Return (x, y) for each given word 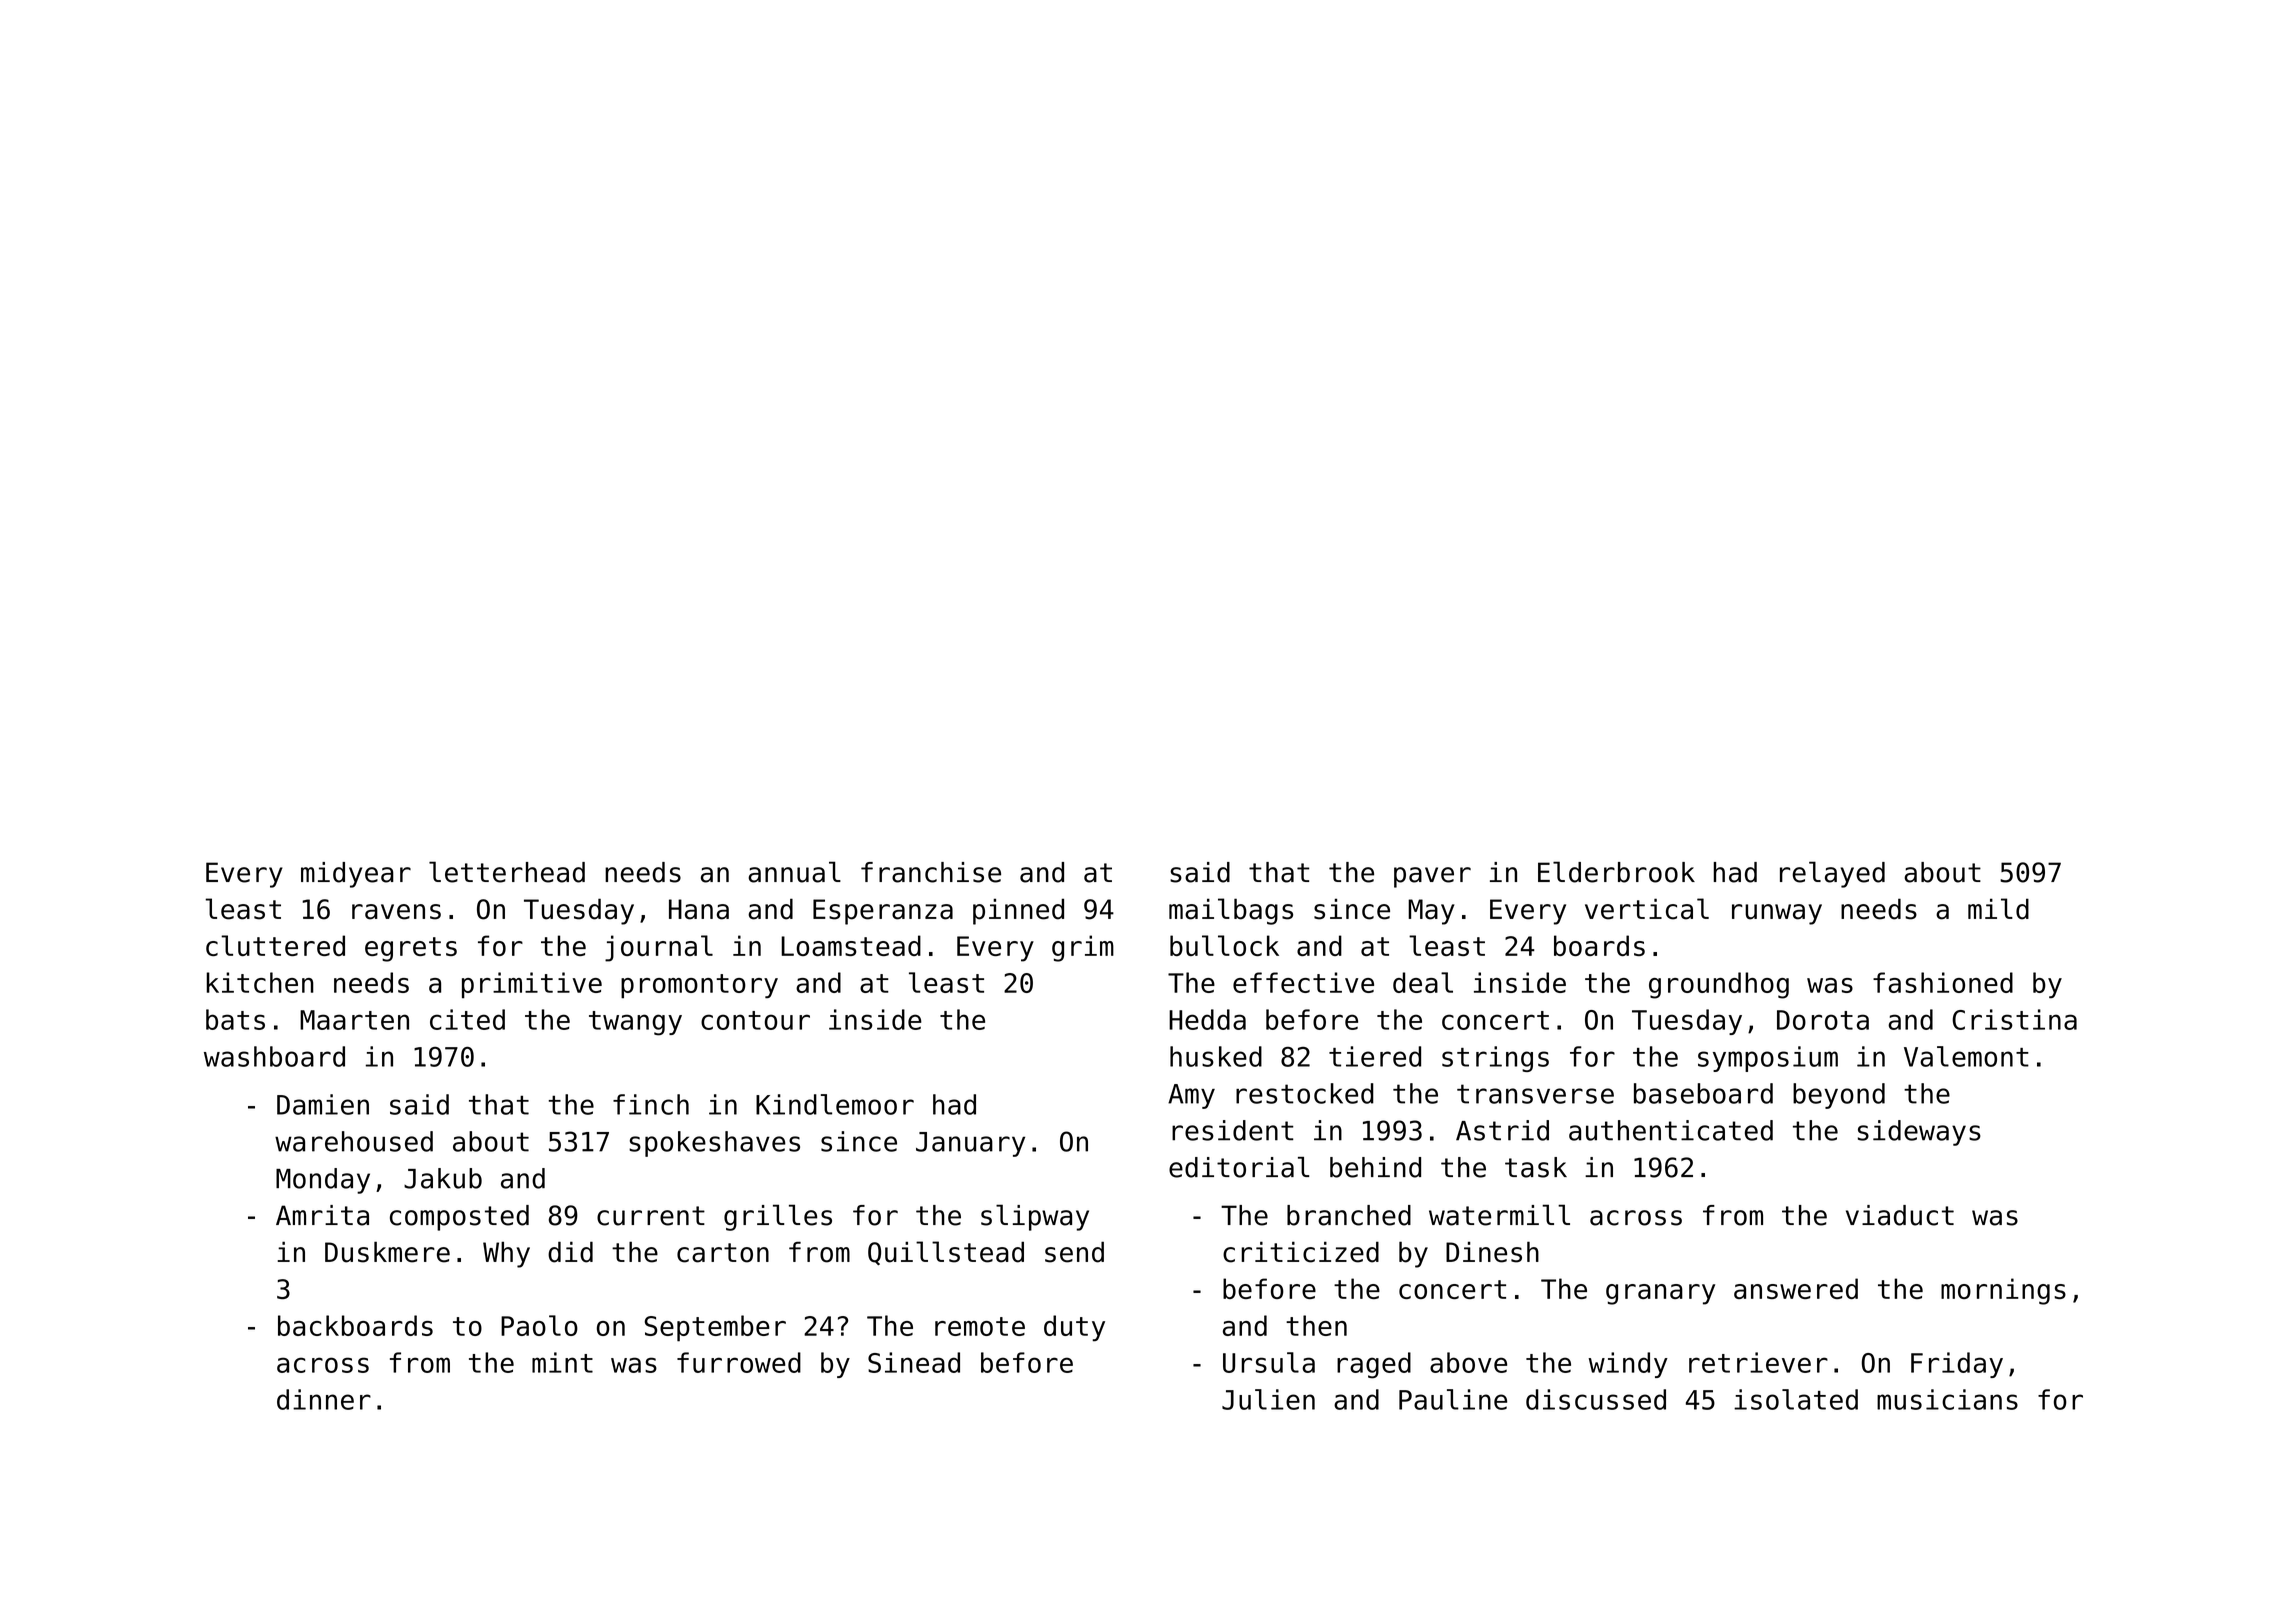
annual (794, 872)
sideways (1919, 1133)
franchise (931, 872)
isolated (1796, 1399)
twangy (635, 1023)
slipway (1035, 1217)
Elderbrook (1616, 872)
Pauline (1453, 1399)
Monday (323, 1181)
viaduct (1900, 1215)
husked (1216, 1056)
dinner (324, 1399)
